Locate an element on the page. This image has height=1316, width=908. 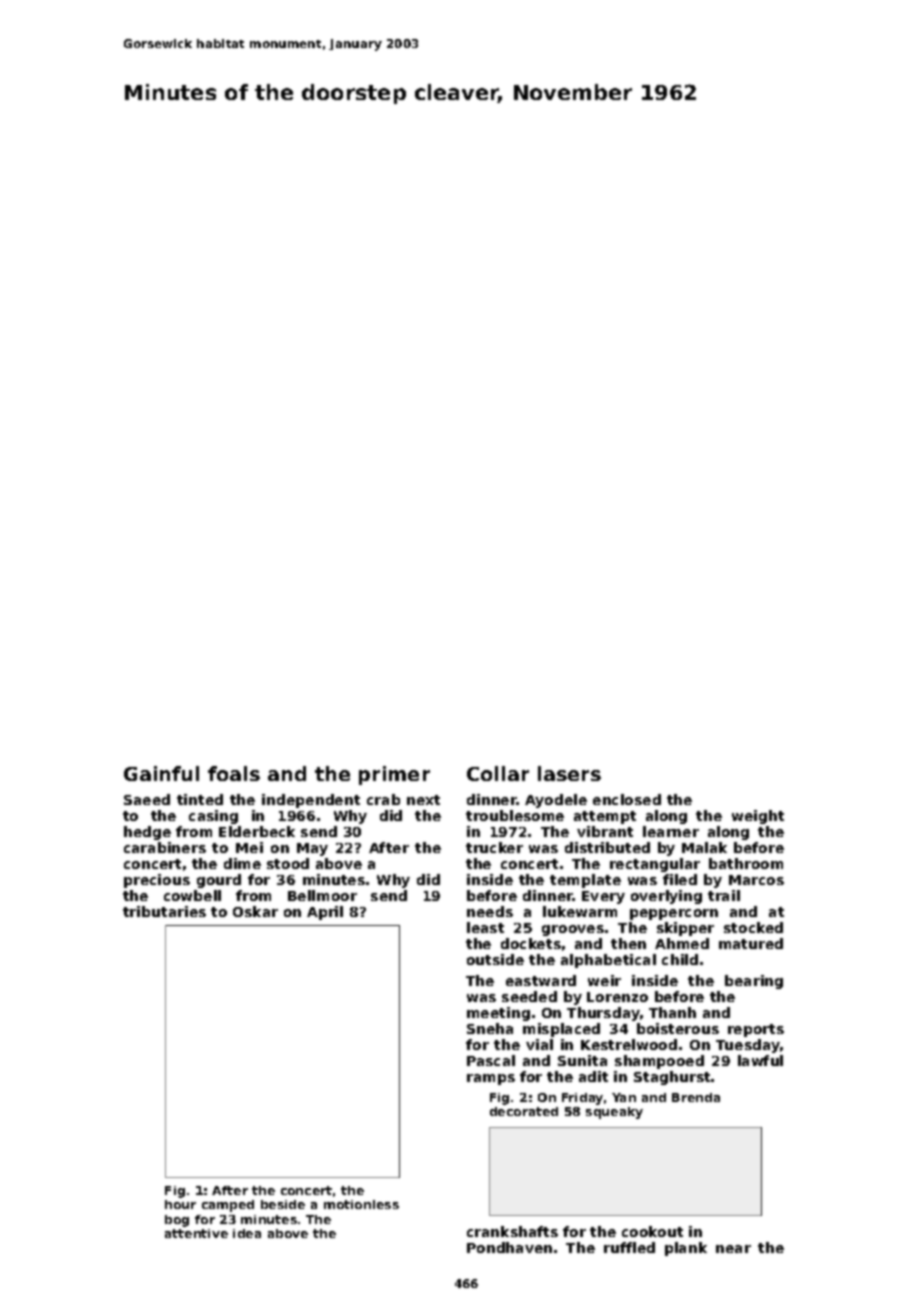
Gainful is located at coordinates (161, 773).
